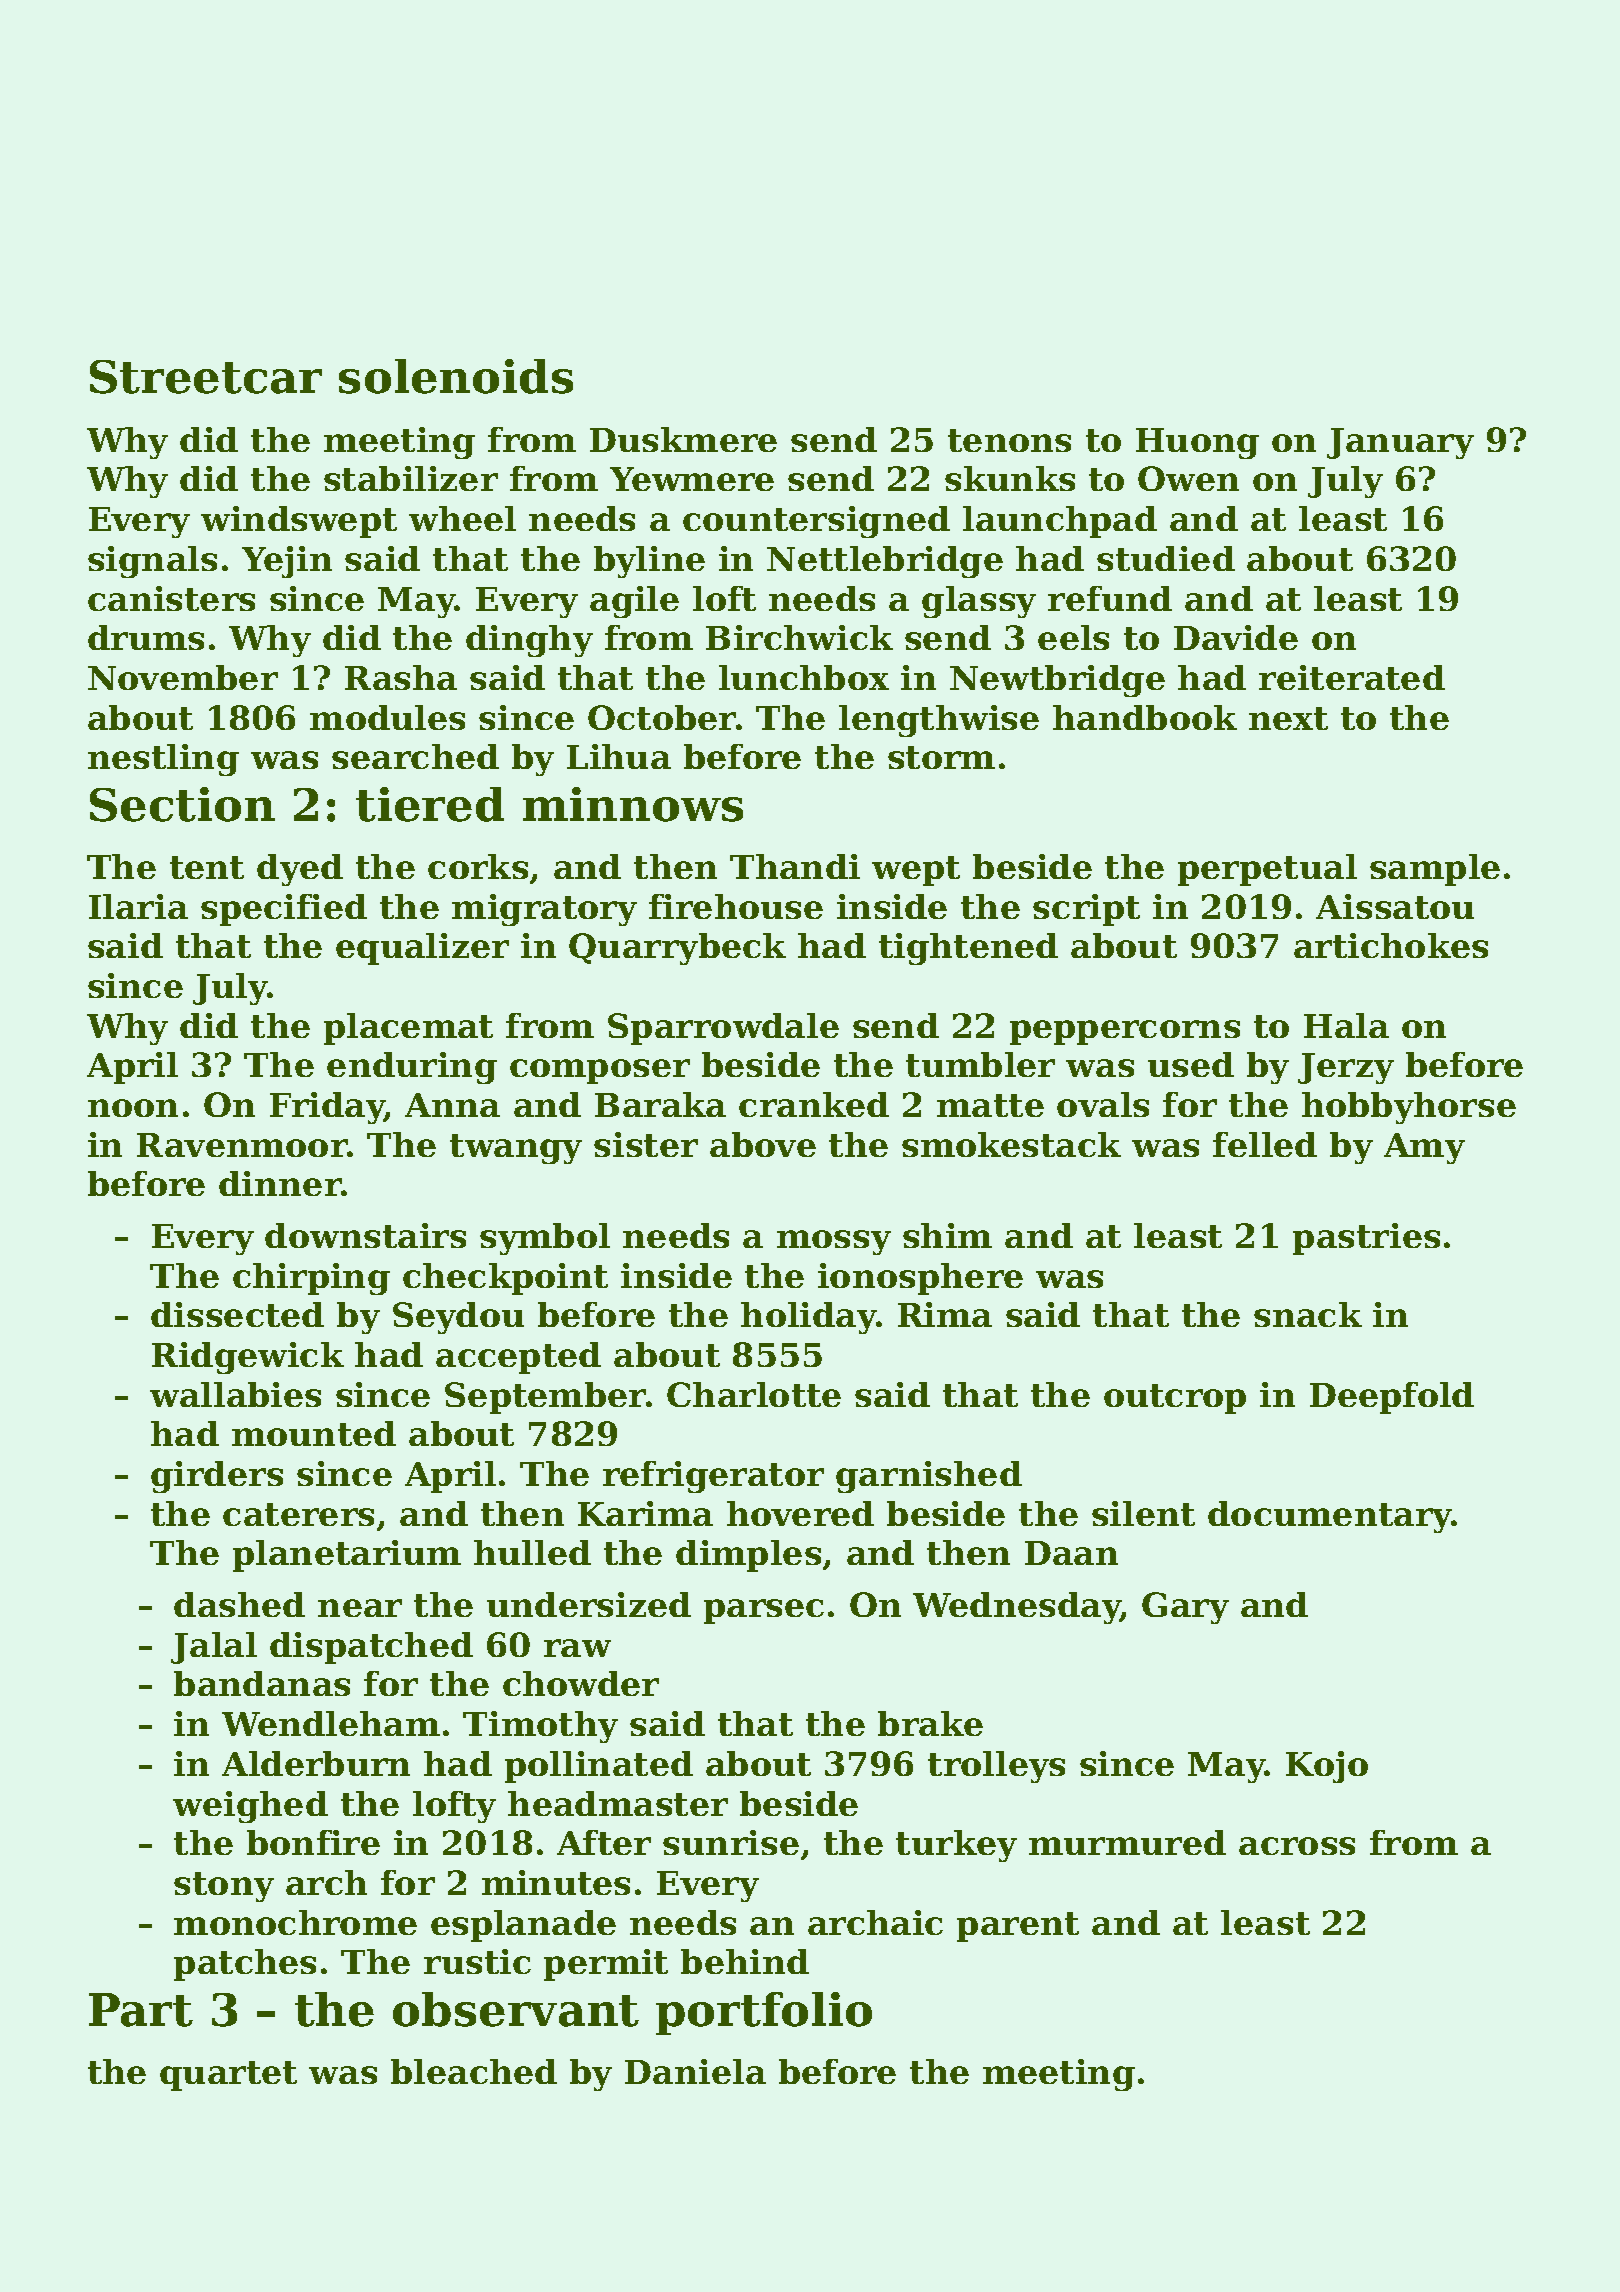 This screenshot has width=1620, height=2292. Describe the element at coordinates (217, 1477) in the screenshot. I see `girders` at that location.
